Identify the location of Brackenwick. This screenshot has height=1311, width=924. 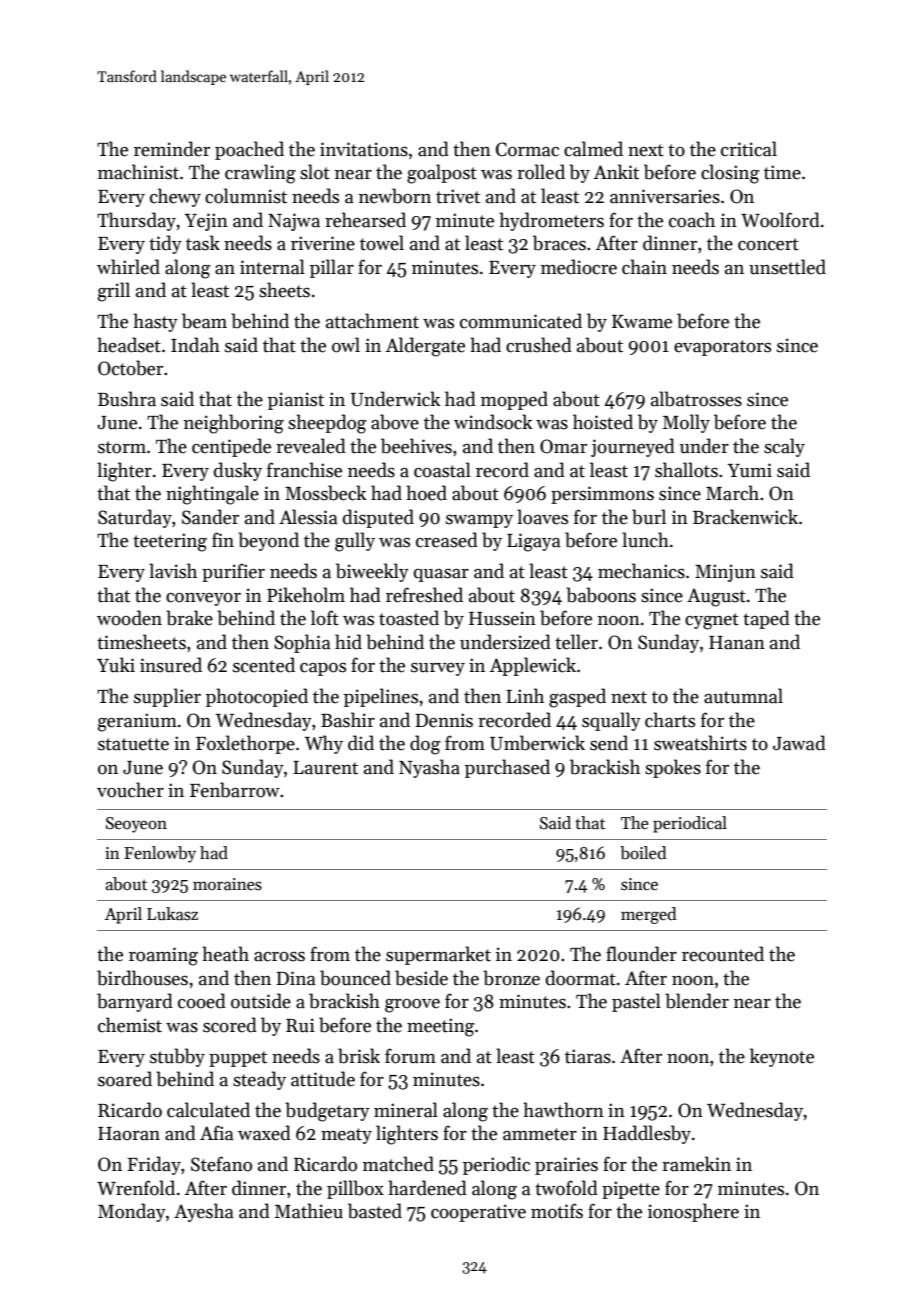
(745, 517).
